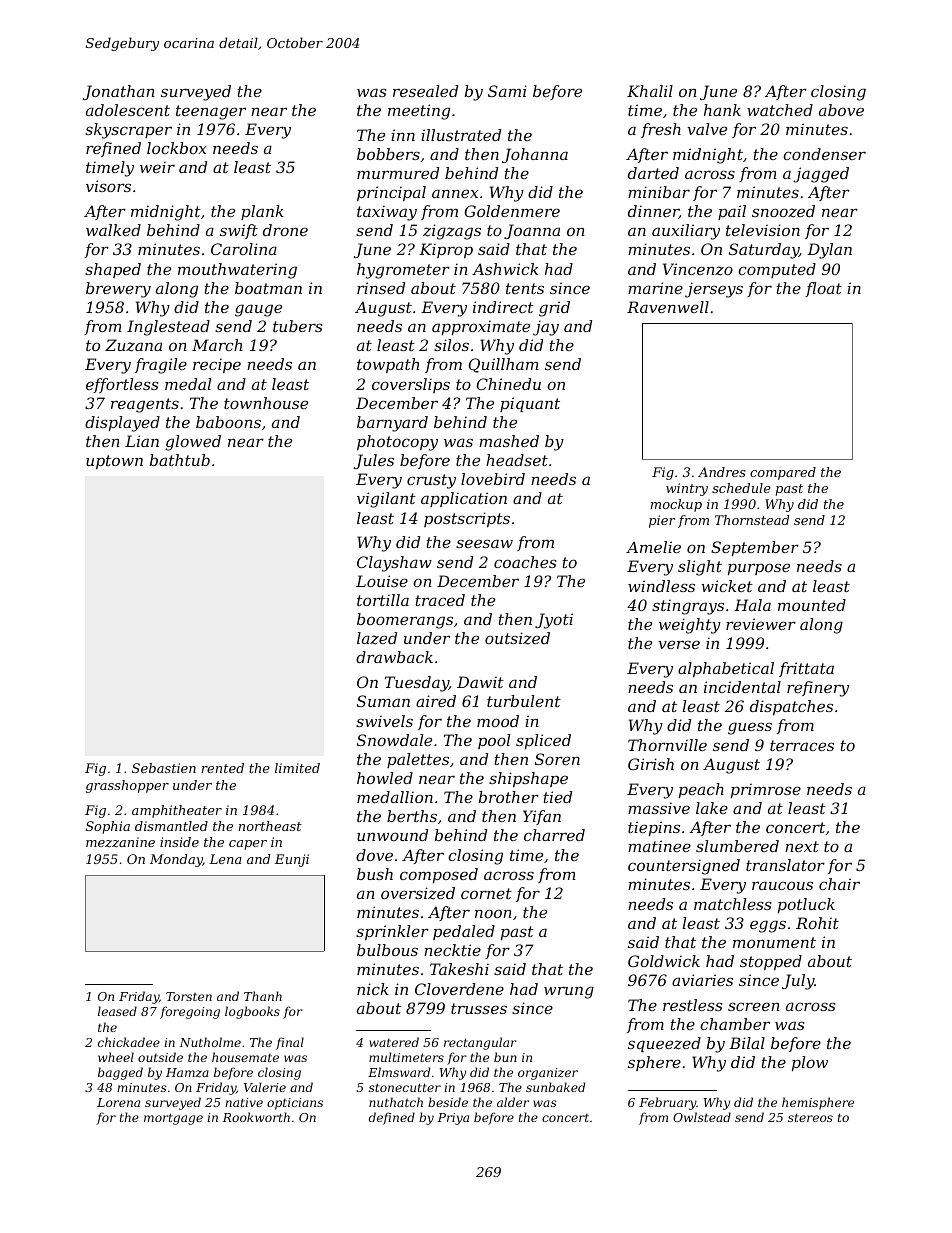  Describe the element at coordinates (722, 472) in the screenshot. I see `Andres` at that location.
